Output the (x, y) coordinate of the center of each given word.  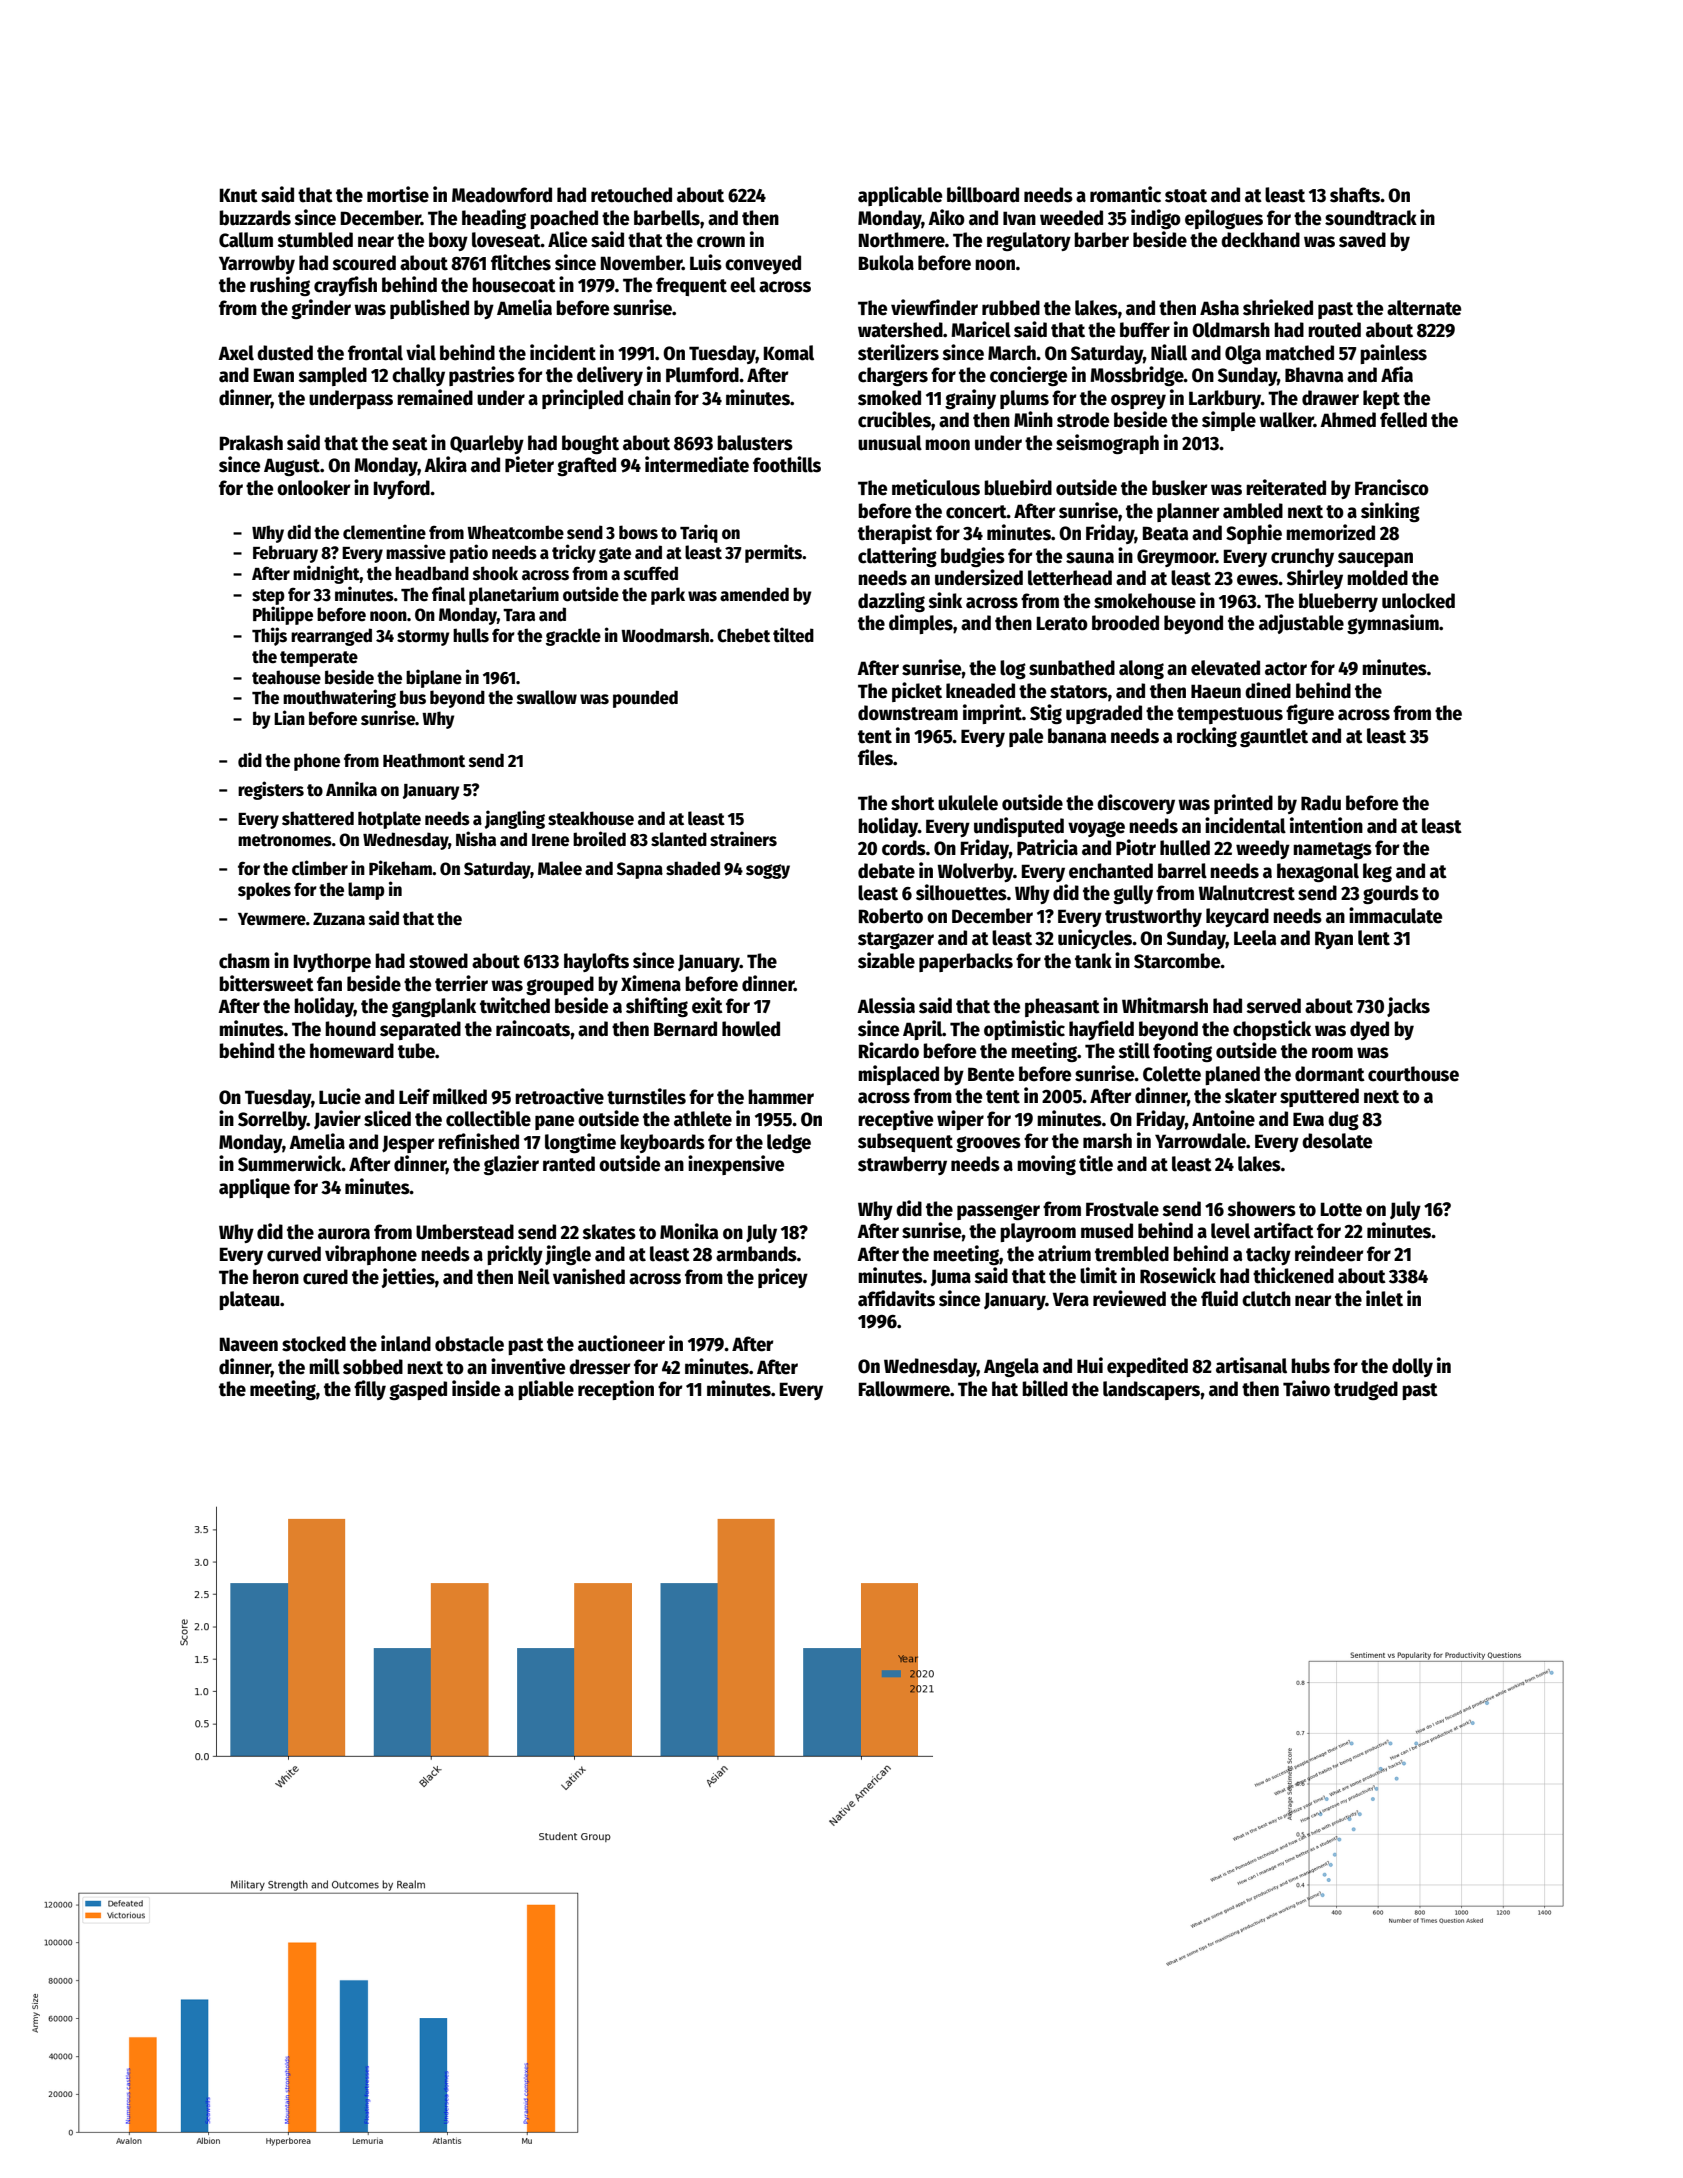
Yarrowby (257, 264)
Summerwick (290, 1163)
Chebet (743, 635)
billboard (983, 194)
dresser (600, 1367)
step (268, 597)
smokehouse (1145, 601)
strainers (743, 839)
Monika (689, 1231)
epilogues (1224, 219)
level (1230, 1231)
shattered (318, 818)
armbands (756, 1254)
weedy (1263, 849)
